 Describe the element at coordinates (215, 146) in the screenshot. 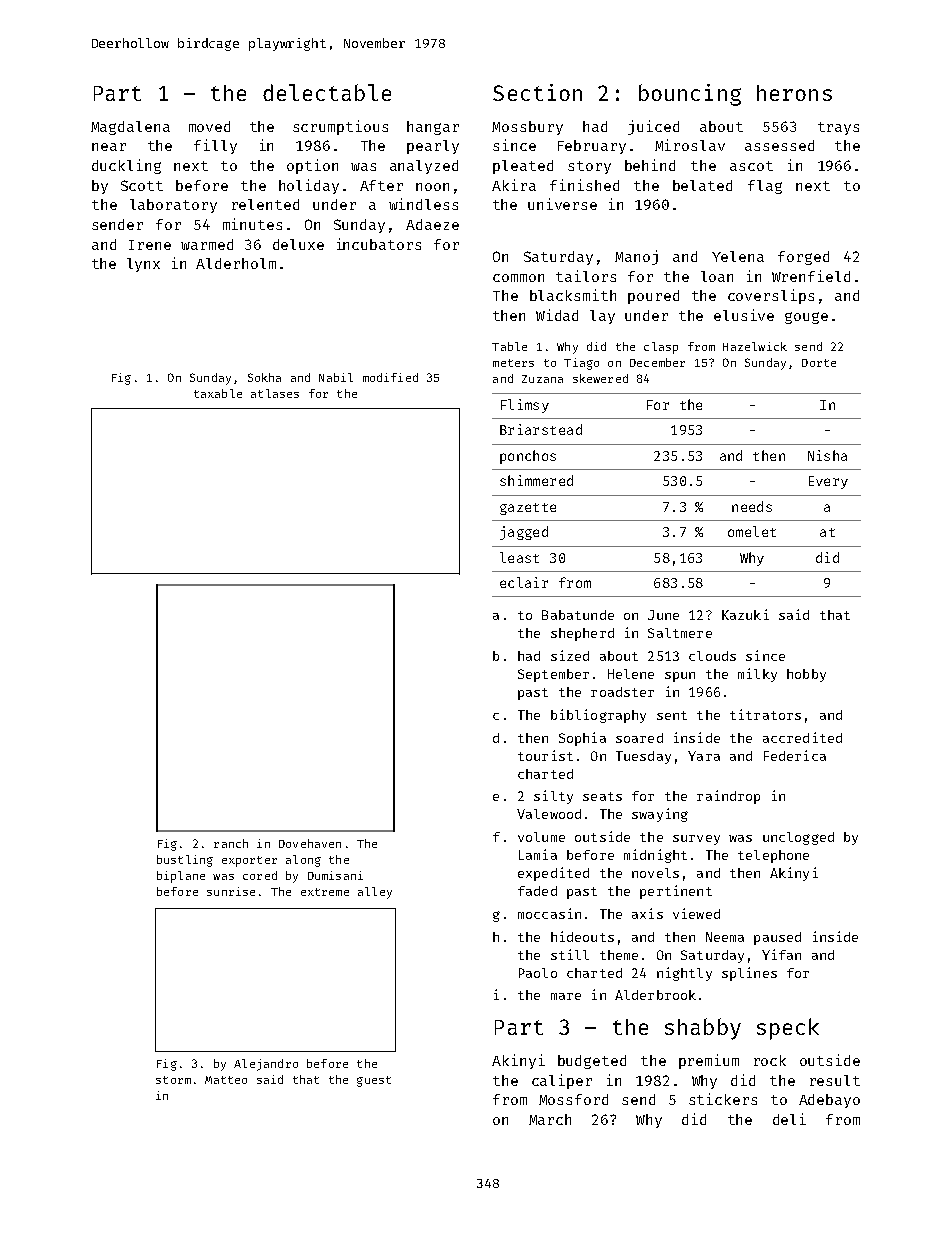

I see `filly` at that location.
